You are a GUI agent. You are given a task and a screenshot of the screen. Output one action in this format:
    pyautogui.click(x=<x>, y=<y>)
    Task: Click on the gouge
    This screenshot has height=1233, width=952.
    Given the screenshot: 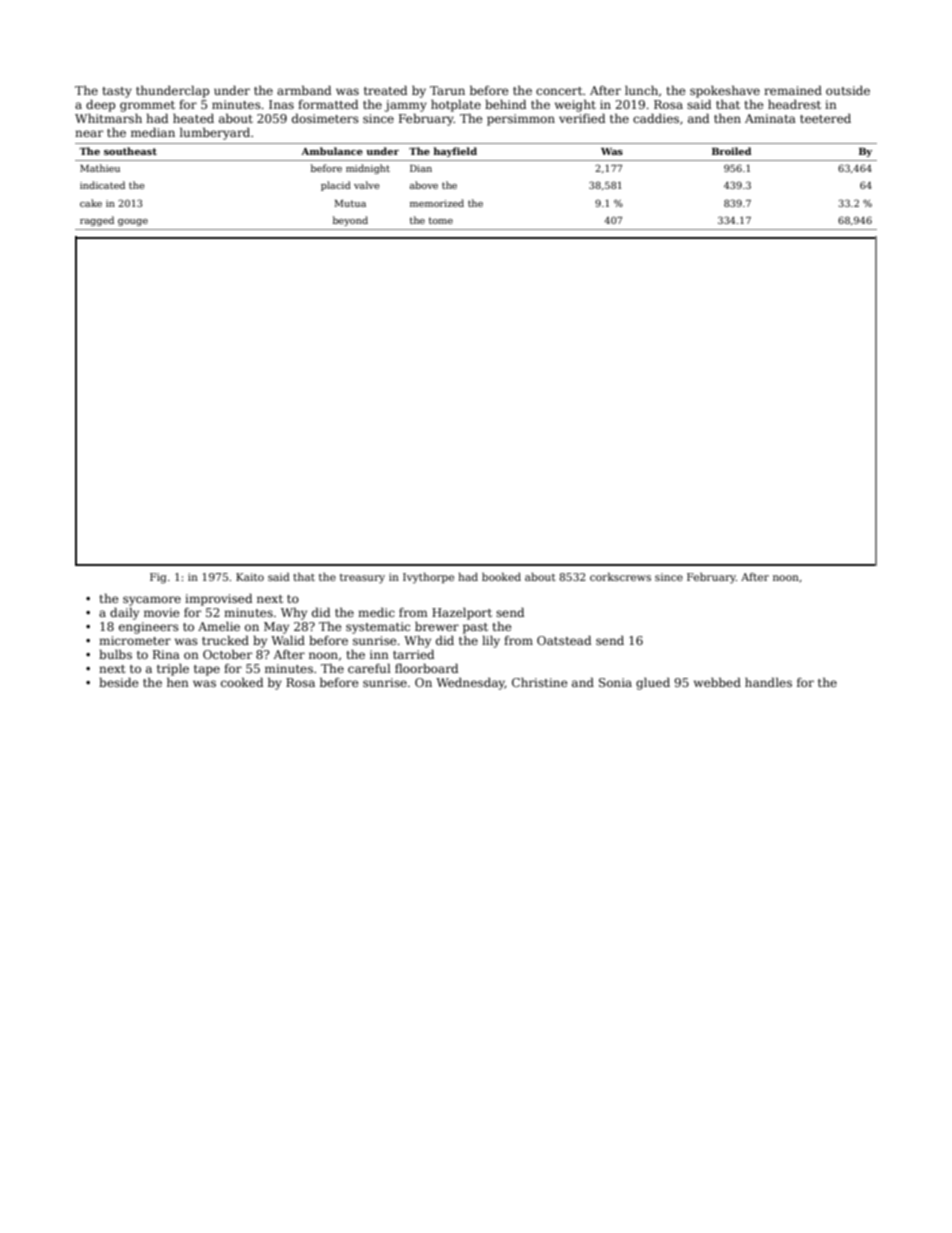 What is the action you would take?
    pyautogui.click(x=133, y=222)
